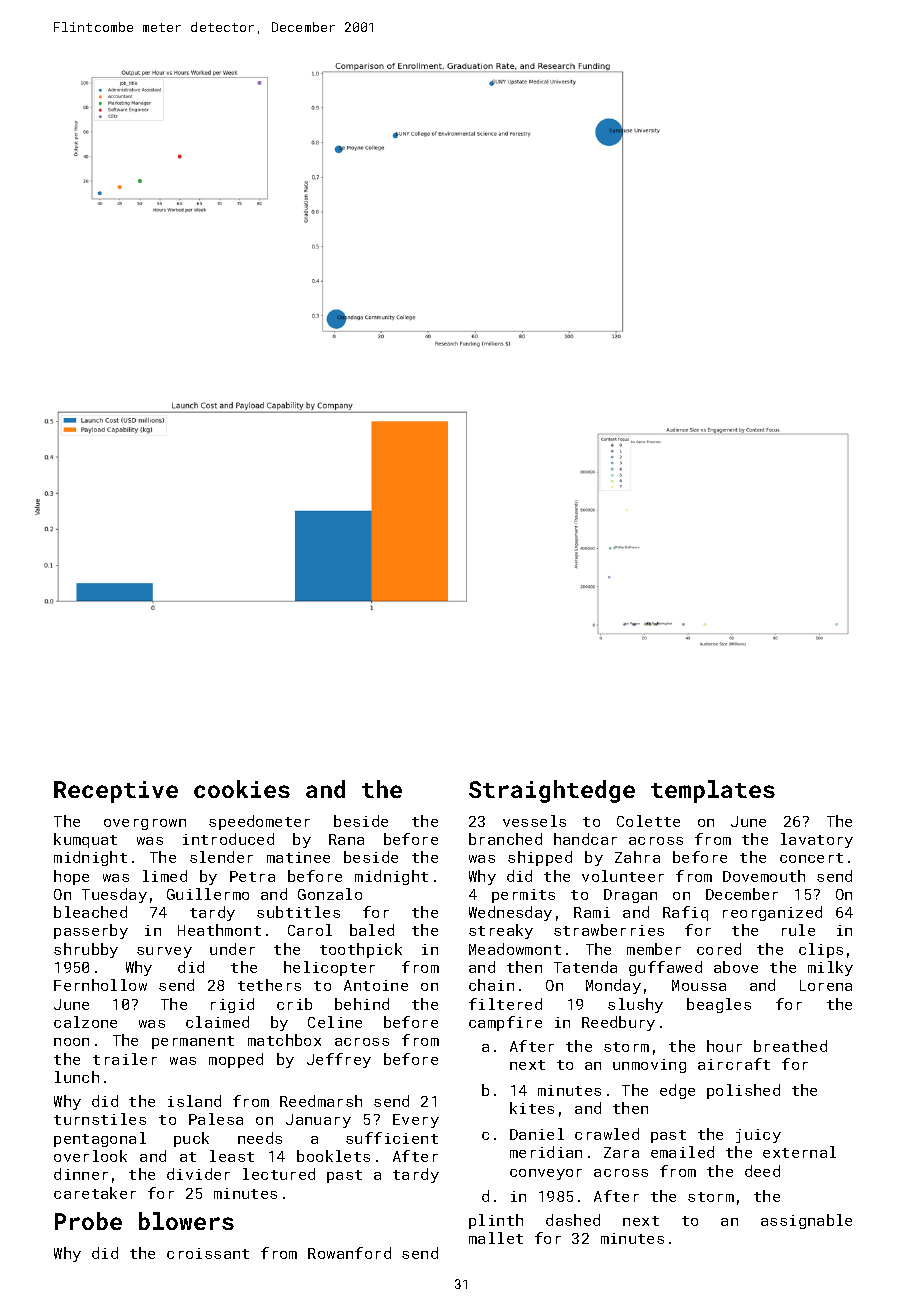  Describe the element at coordinates (100, 985) in the page. I see `Fernhollow` at that location.
